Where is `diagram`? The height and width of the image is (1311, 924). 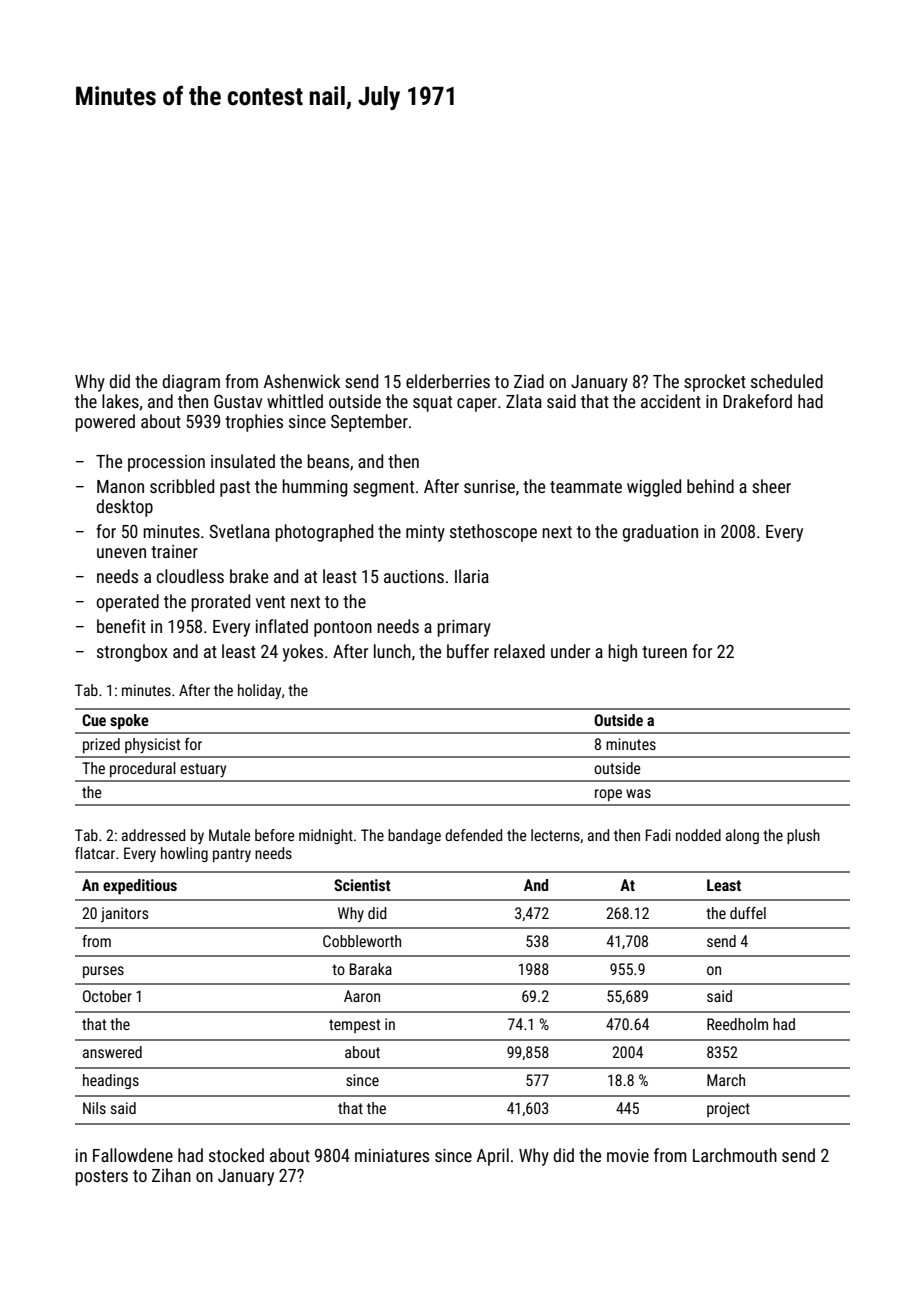
diagram is located at coordinates (191, 383).
